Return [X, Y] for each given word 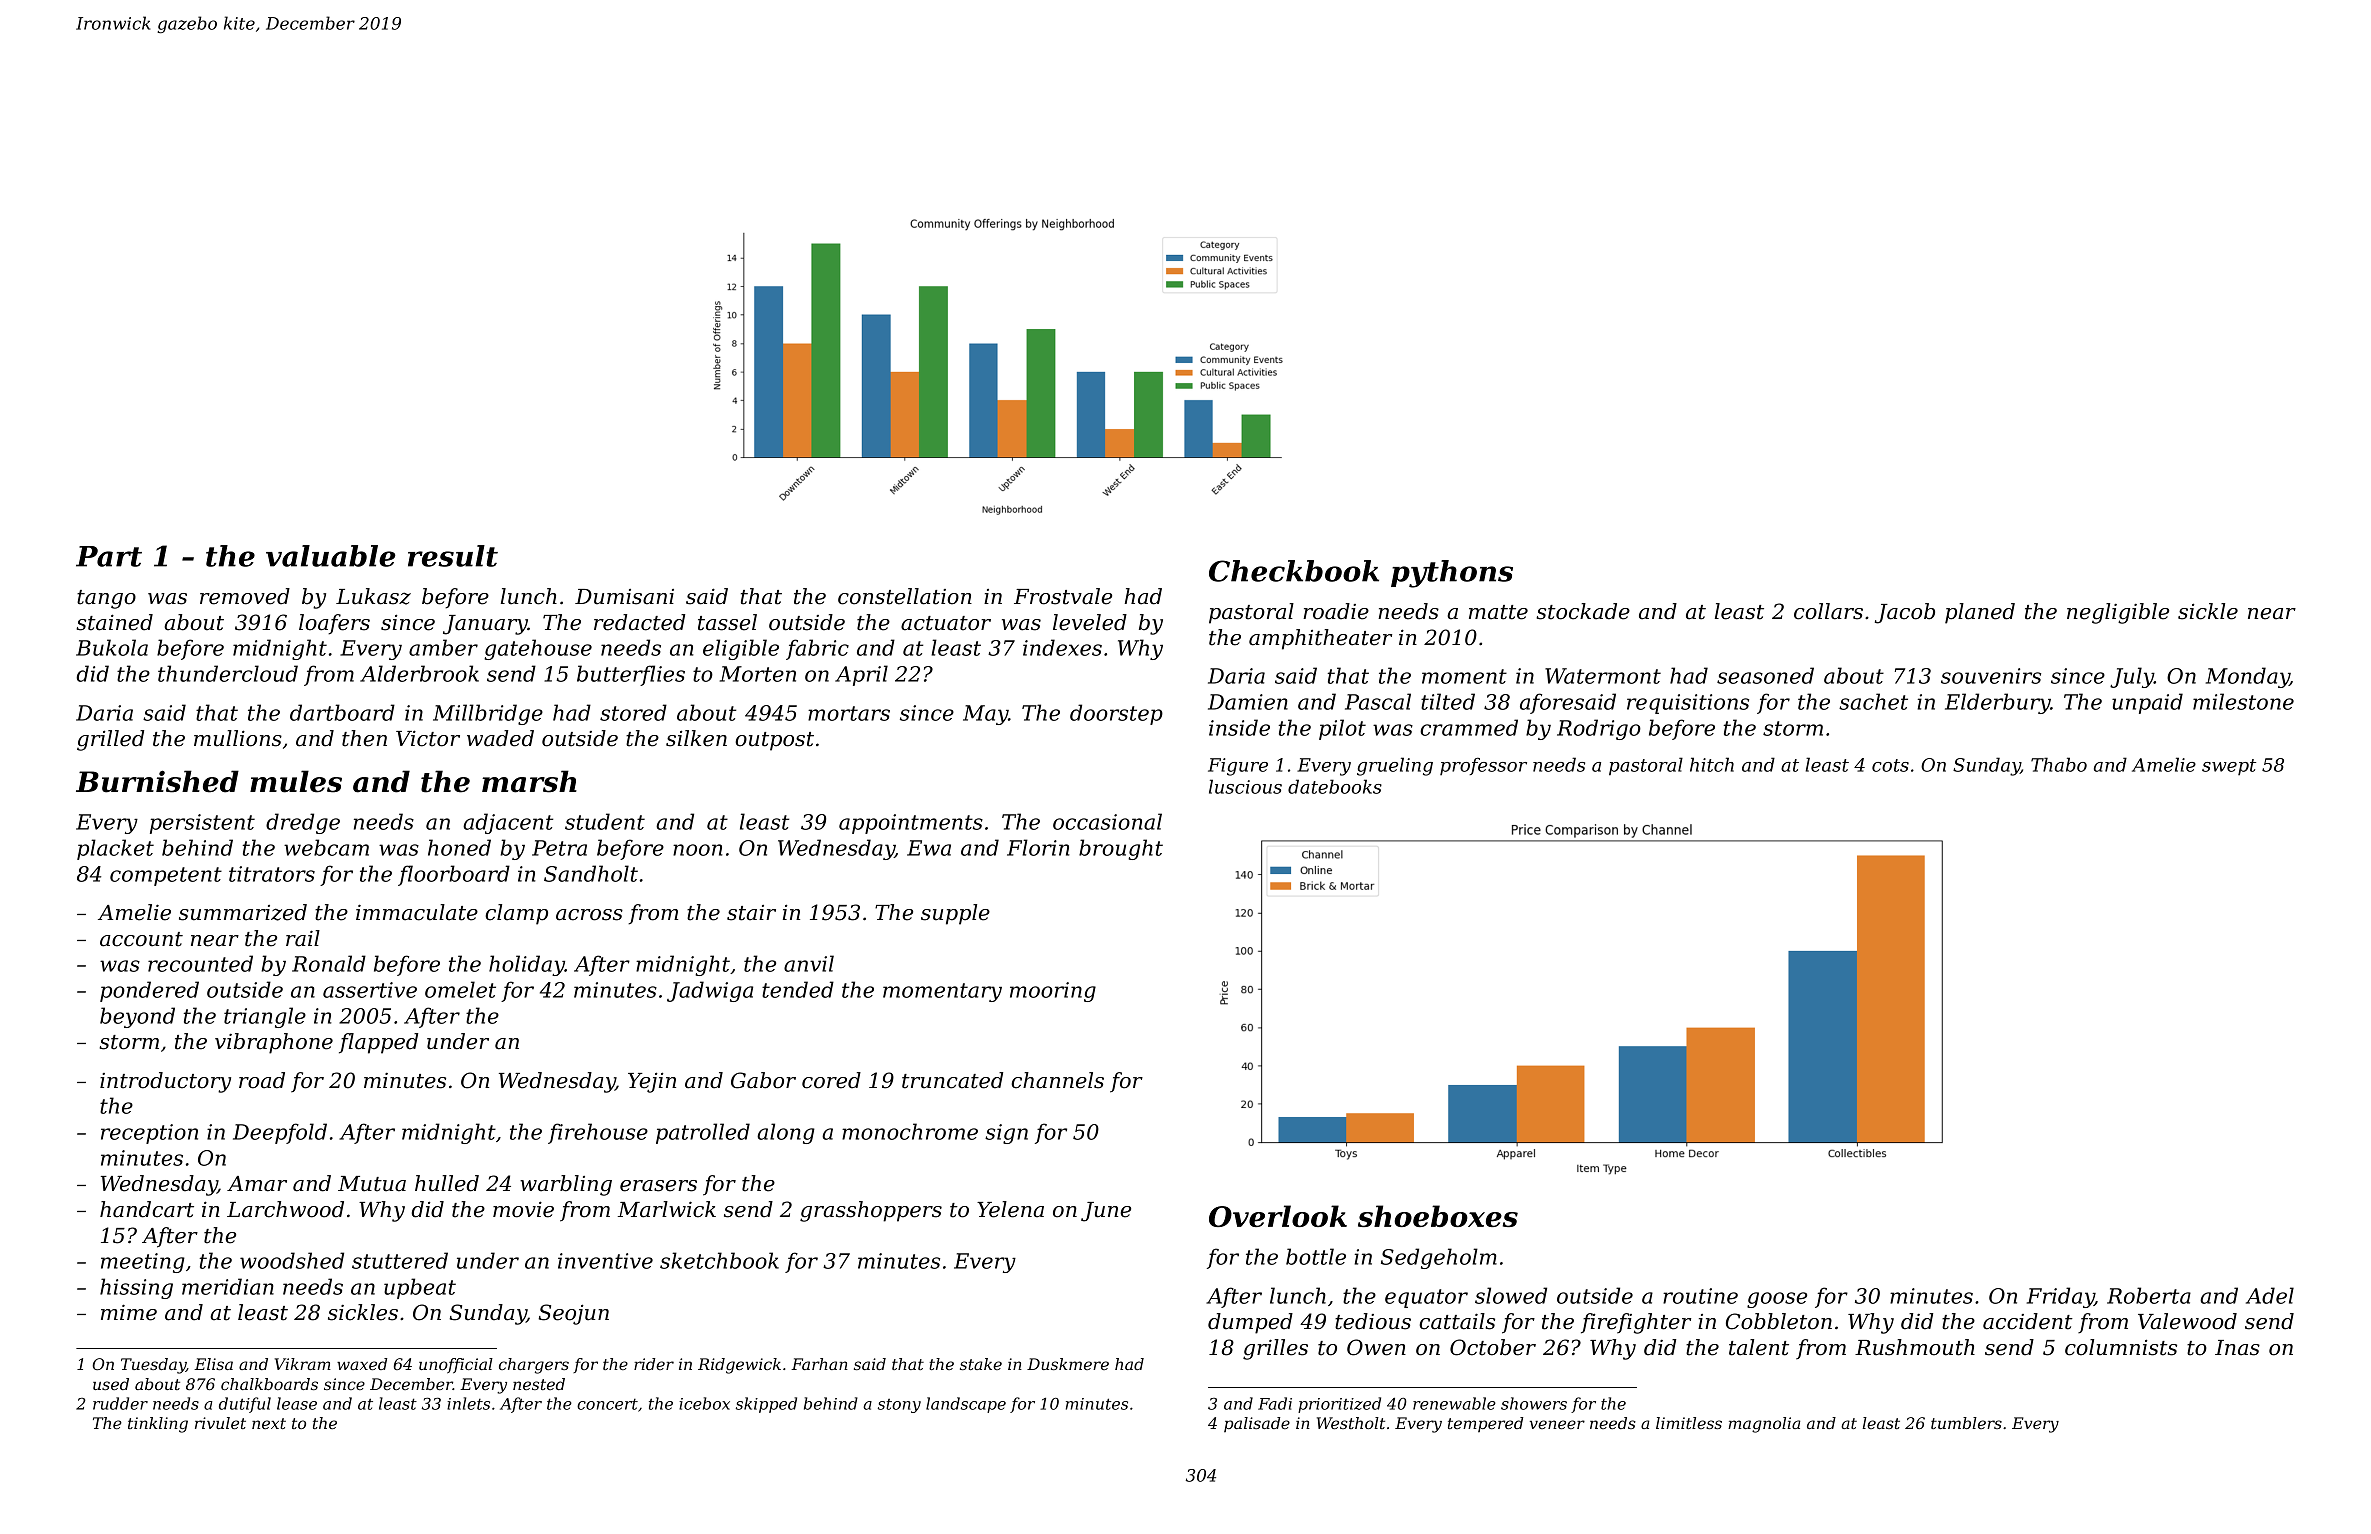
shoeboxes [1438, 1216]
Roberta [2149, 1295]
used [111, 1384]
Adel [2270, 1295]
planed [1980, 613]
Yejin [652, 1082]
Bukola [112, 647]
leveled [1090, 622]
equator [1426, 1298]
